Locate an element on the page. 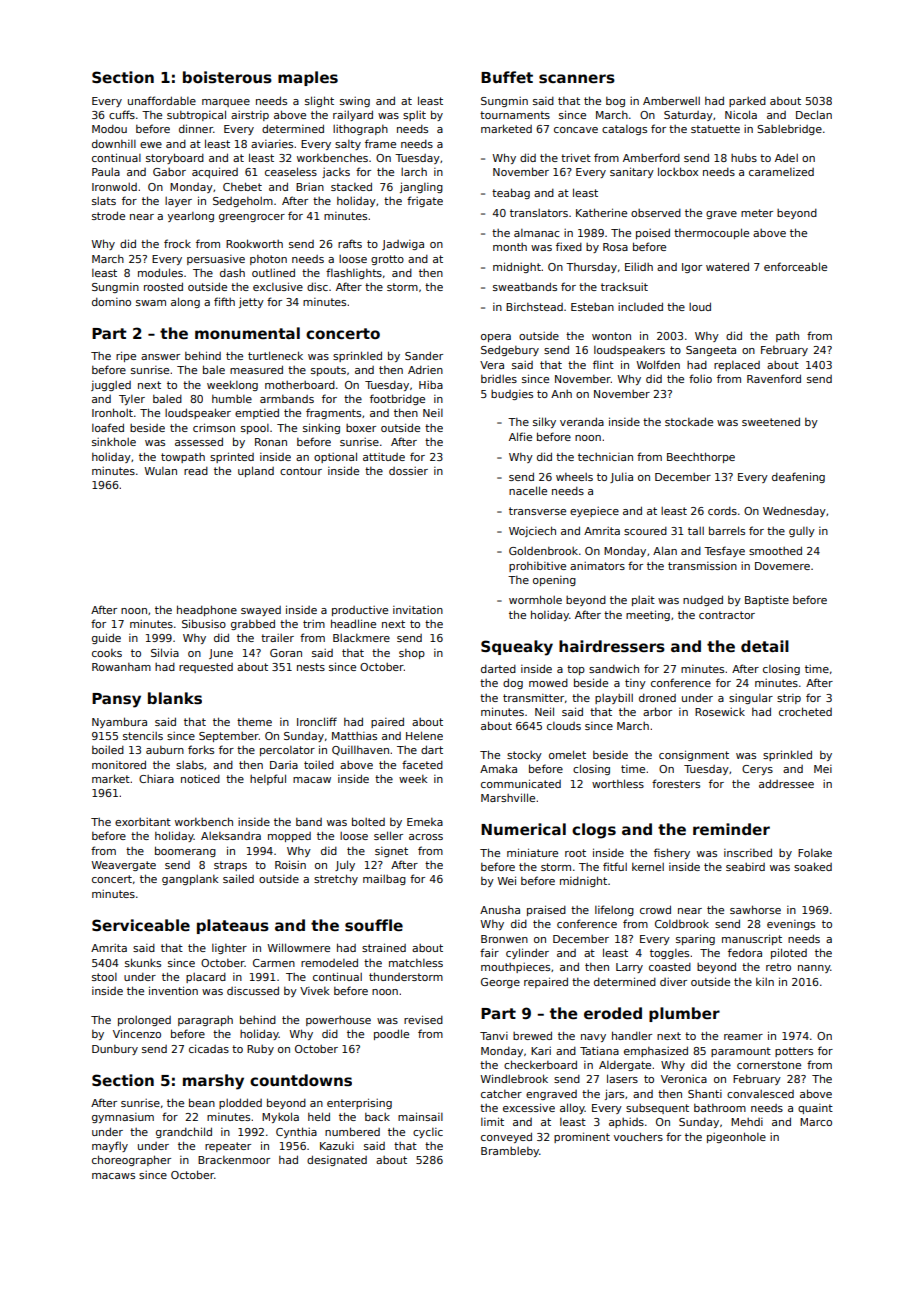  upland is located at coordinates (256, 471).
